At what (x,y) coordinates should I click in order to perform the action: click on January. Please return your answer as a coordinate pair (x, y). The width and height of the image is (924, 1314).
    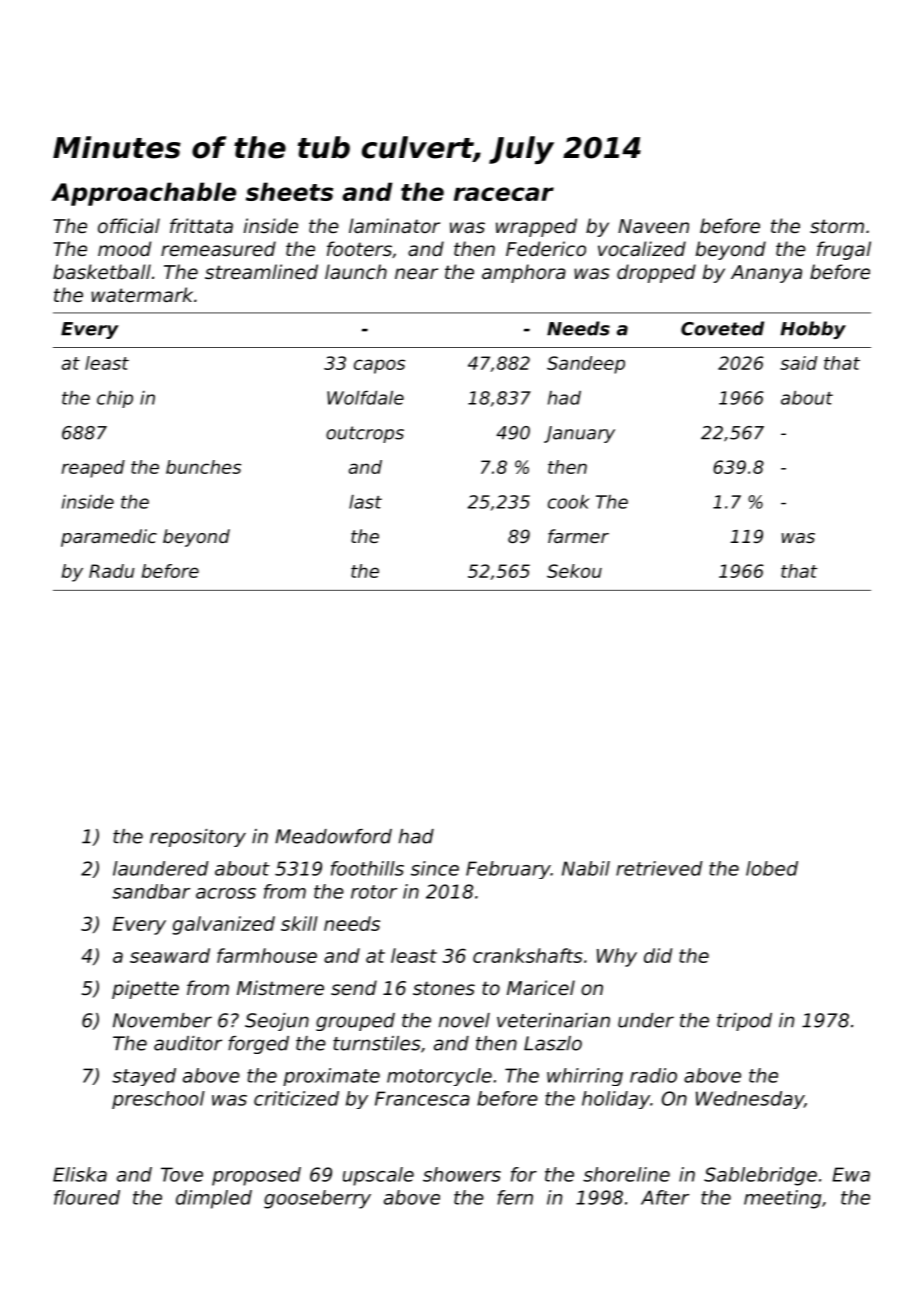
    Looking at the image, I should click on (579, 434).
